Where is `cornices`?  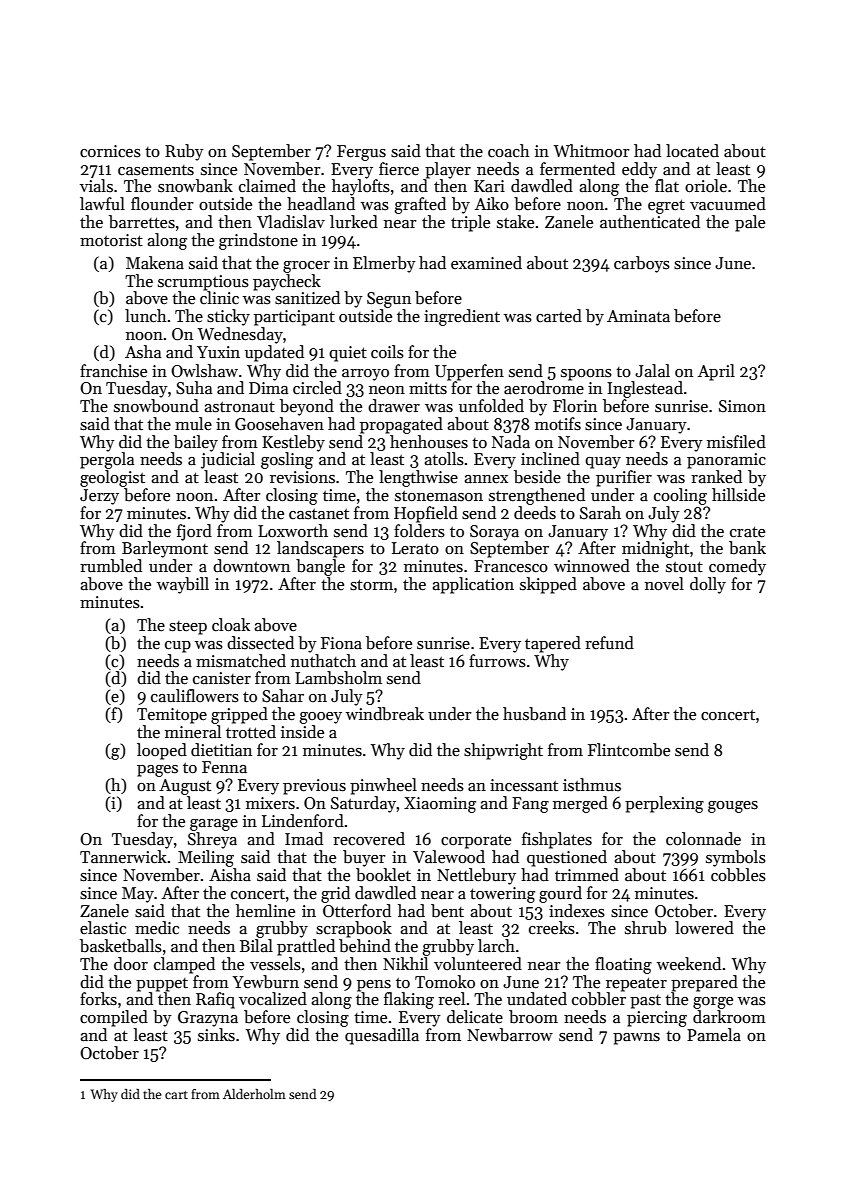
cornices is located at coordinates (110, 151).
